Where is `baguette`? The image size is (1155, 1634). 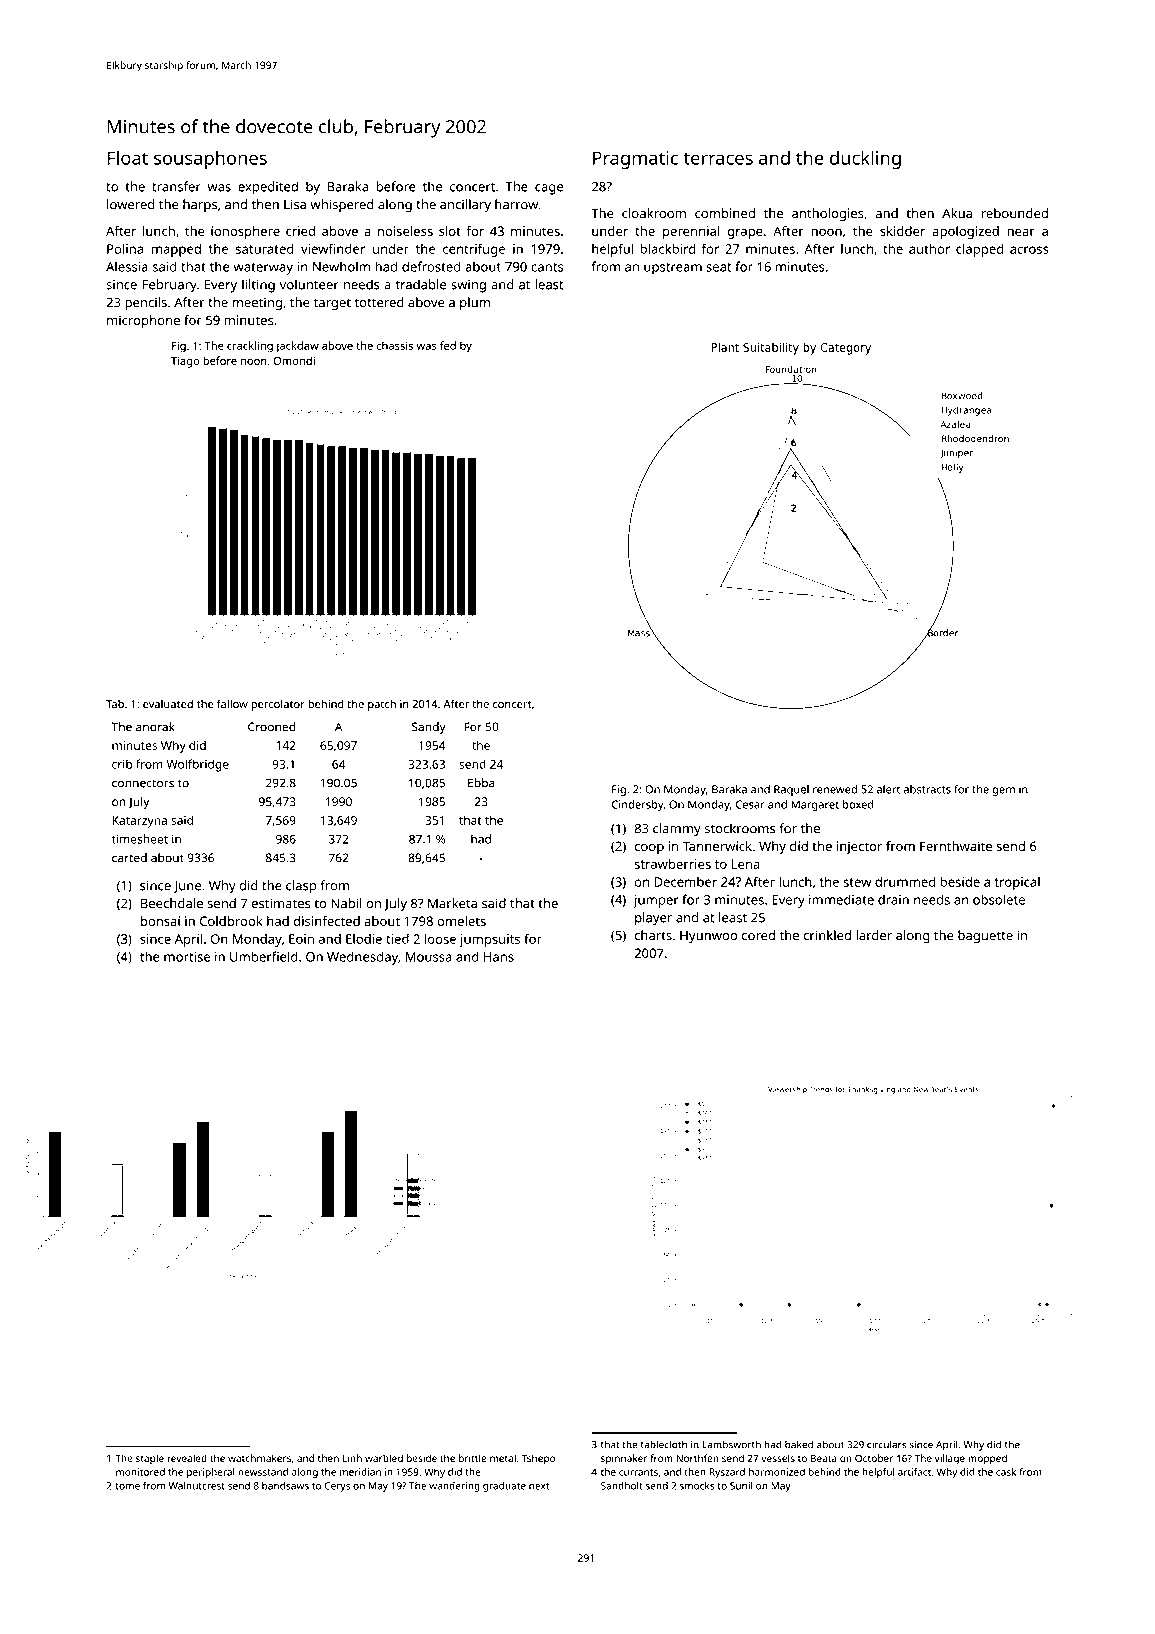 baguette is located at coordinates (985, 937).
